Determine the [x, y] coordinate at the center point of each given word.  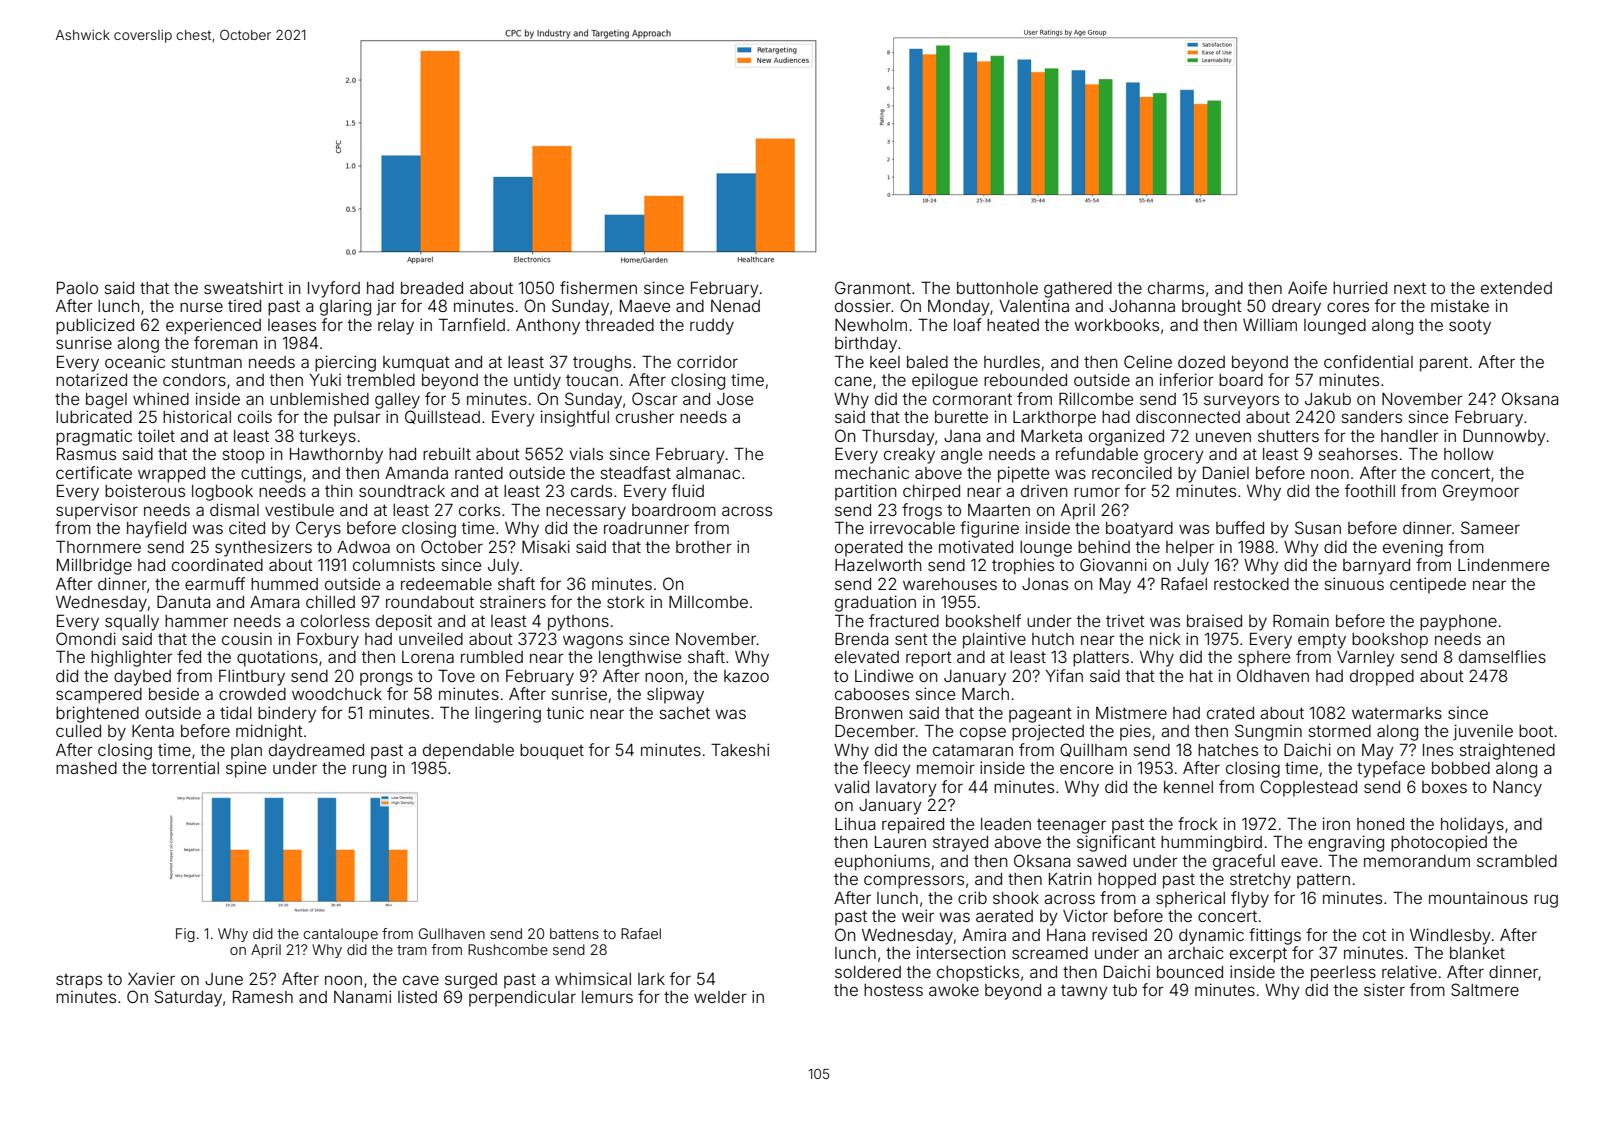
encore [1086, 769]
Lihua [855, 823]
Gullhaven [452, 933]
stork [626, 602]
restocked [1251, 584]
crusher [645, 417]
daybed [142, 678]
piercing [345, 363]
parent [1444, 364]
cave [421, 980]
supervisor [97, 511]
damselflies [1502, 656]
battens [574, 933]
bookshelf [983, 620]
